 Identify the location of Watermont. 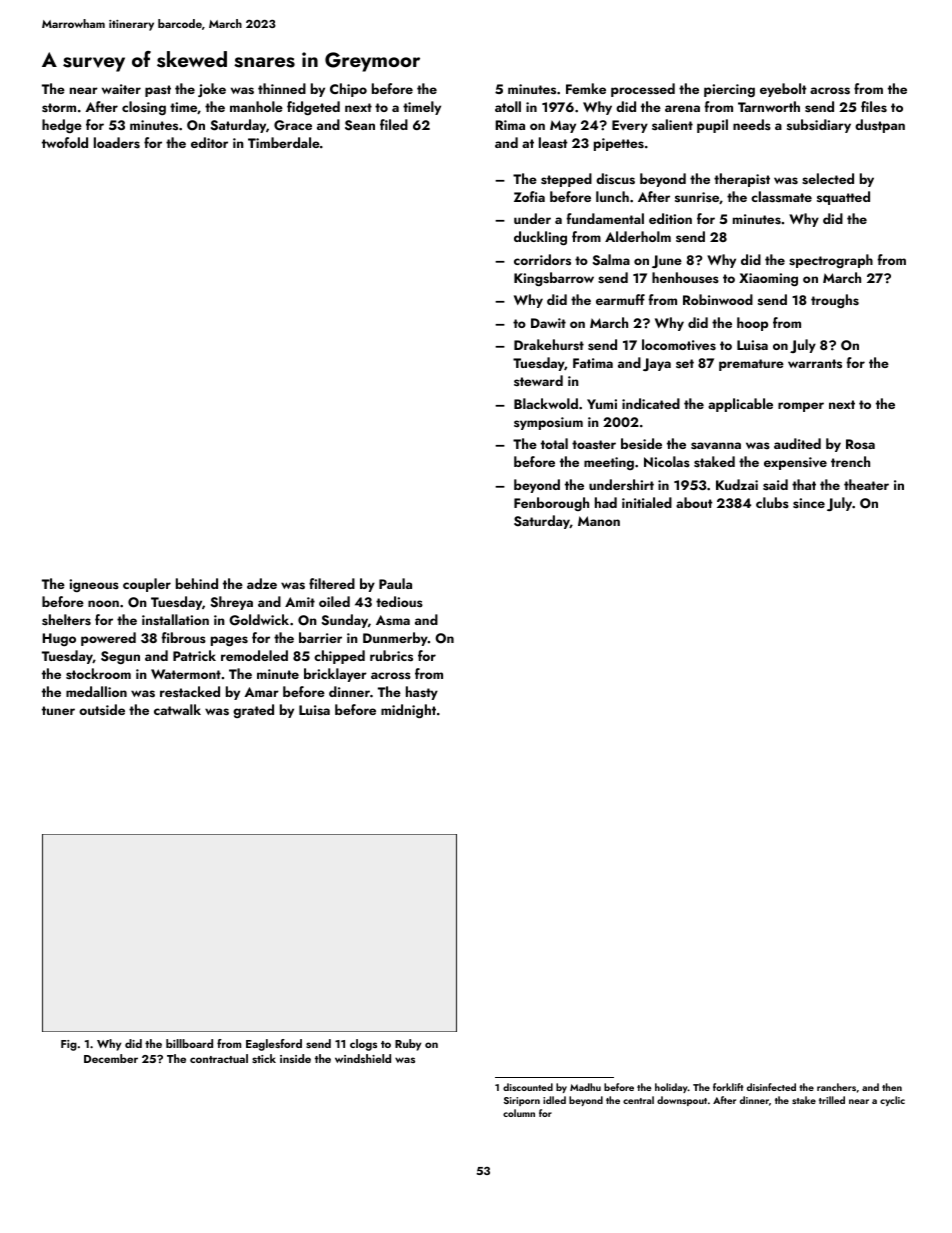
(186, 674).
